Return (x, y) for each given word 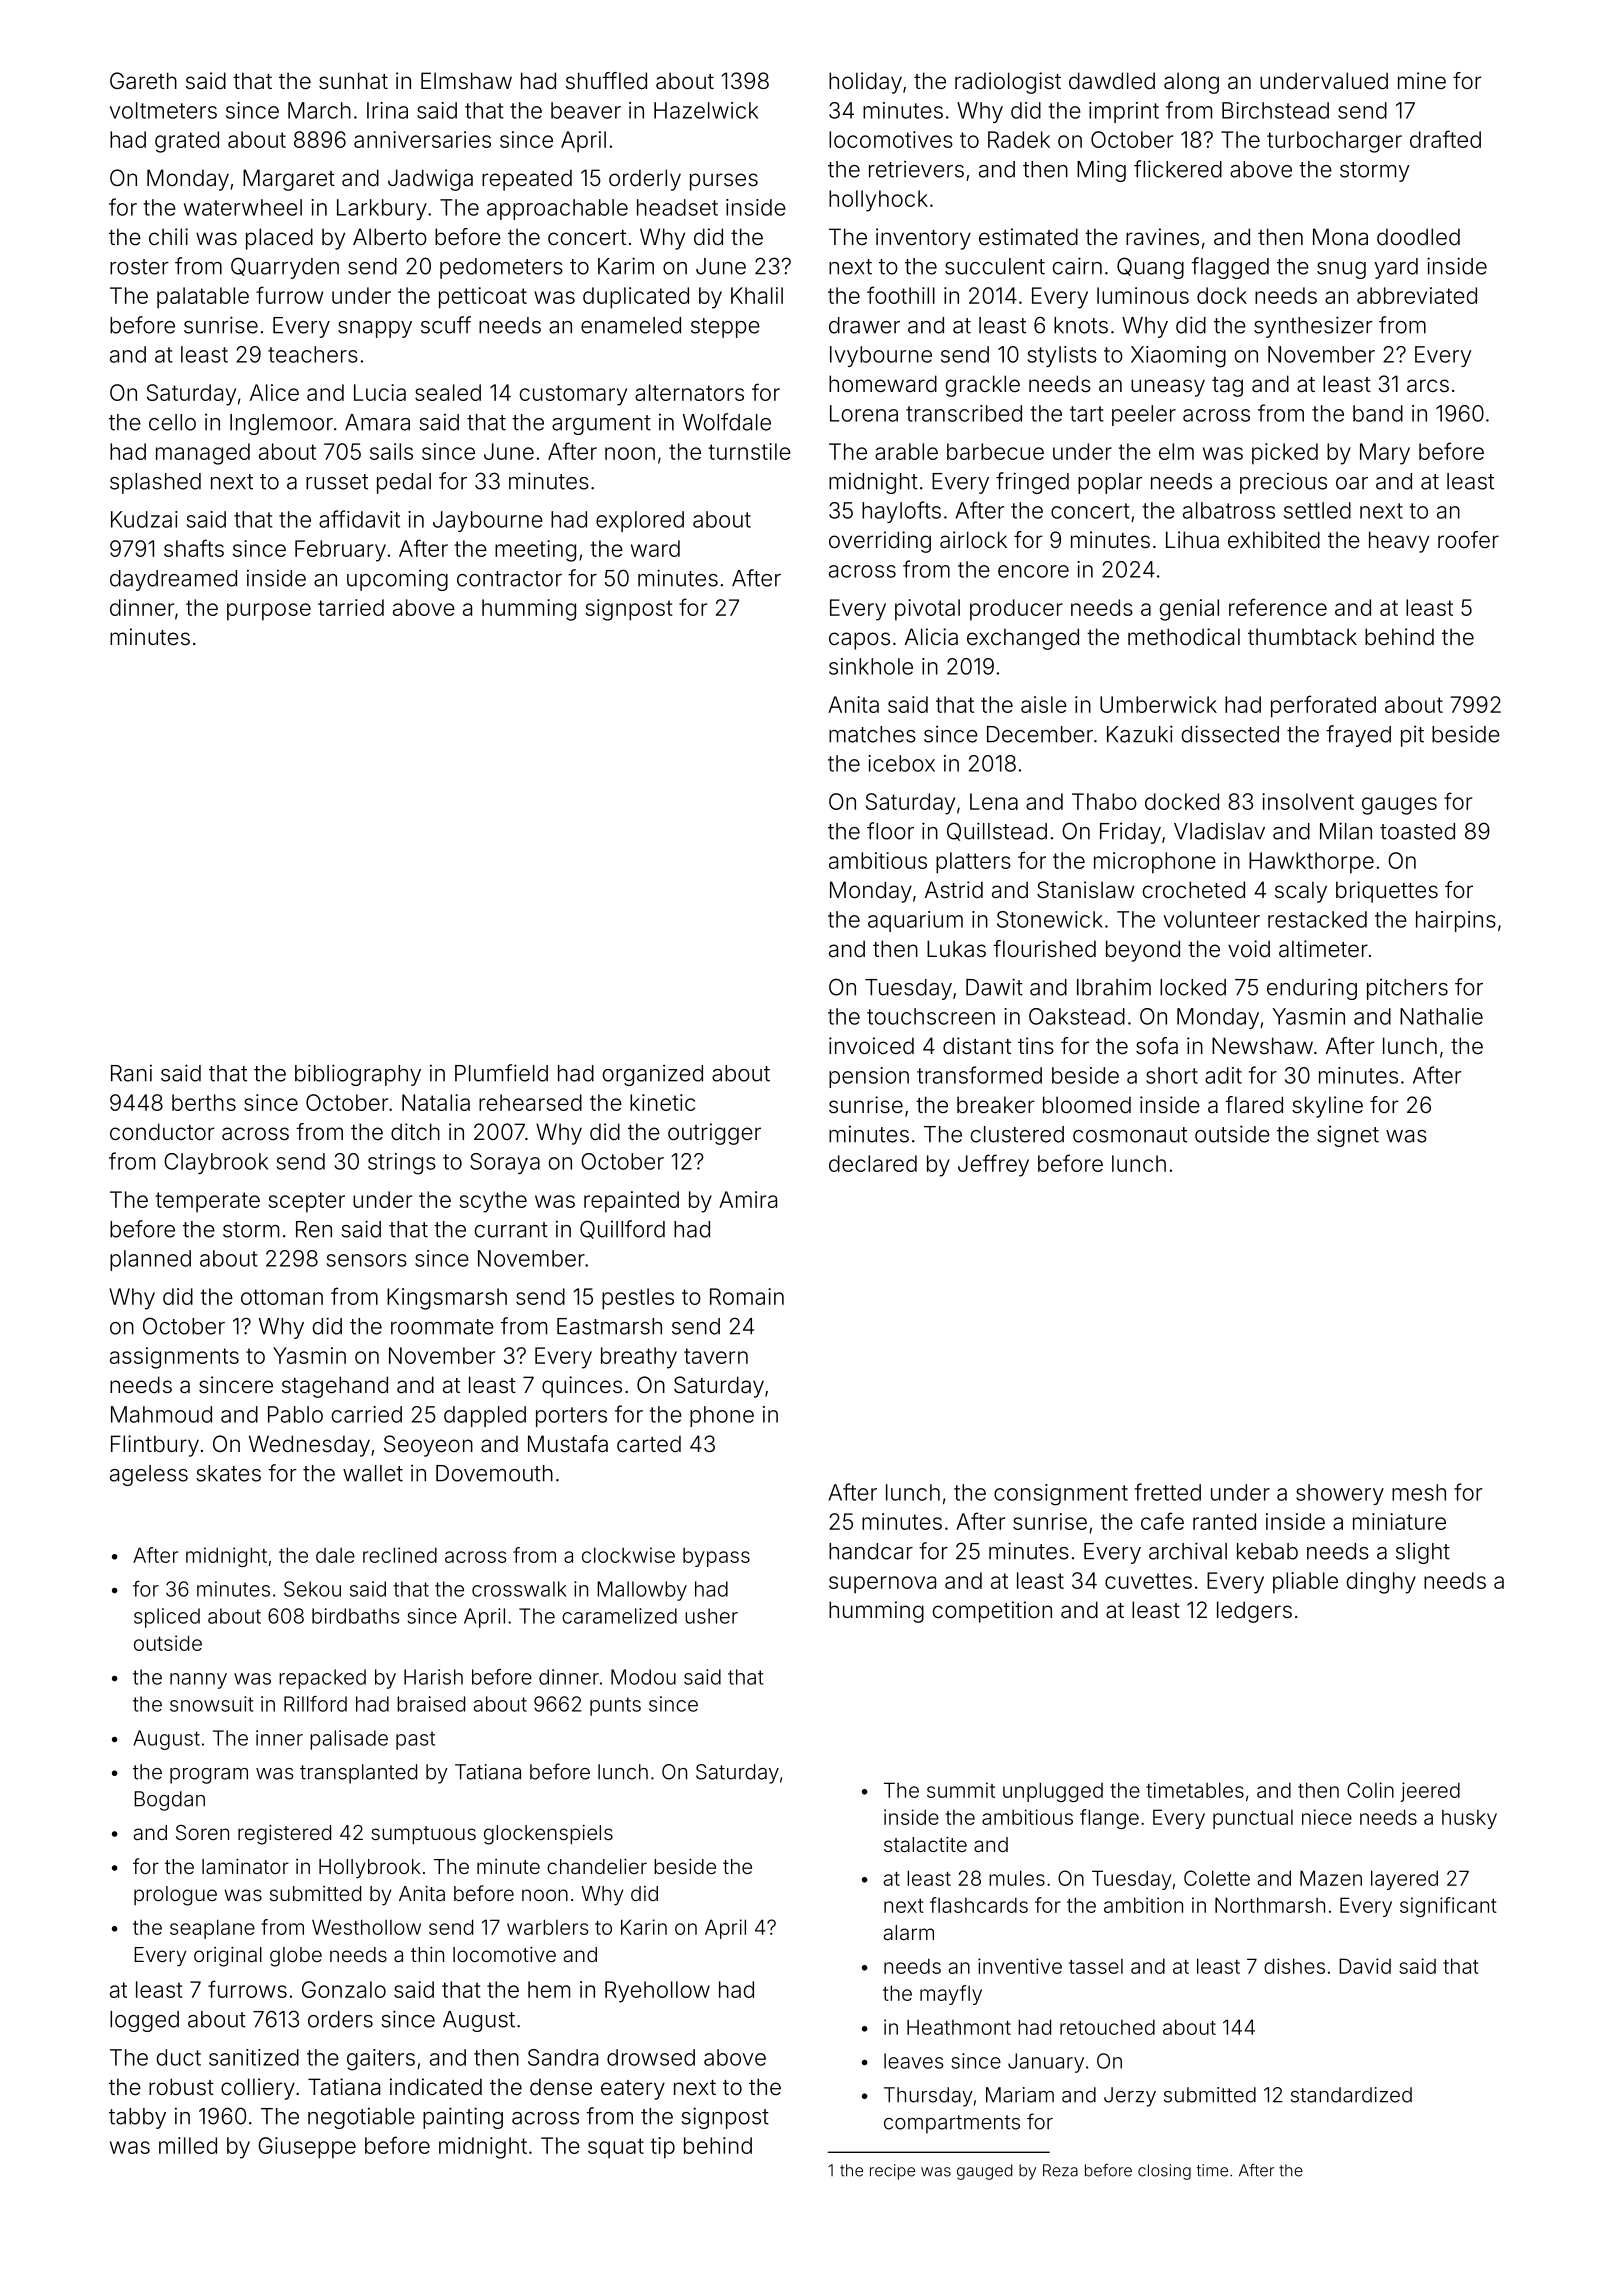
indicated (436, 2087)
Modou (643, 1677)
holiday (865, 83)
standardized (1351, 2095)
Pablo (295, 1414)
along (1191, 83)
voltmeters (163, 110)
